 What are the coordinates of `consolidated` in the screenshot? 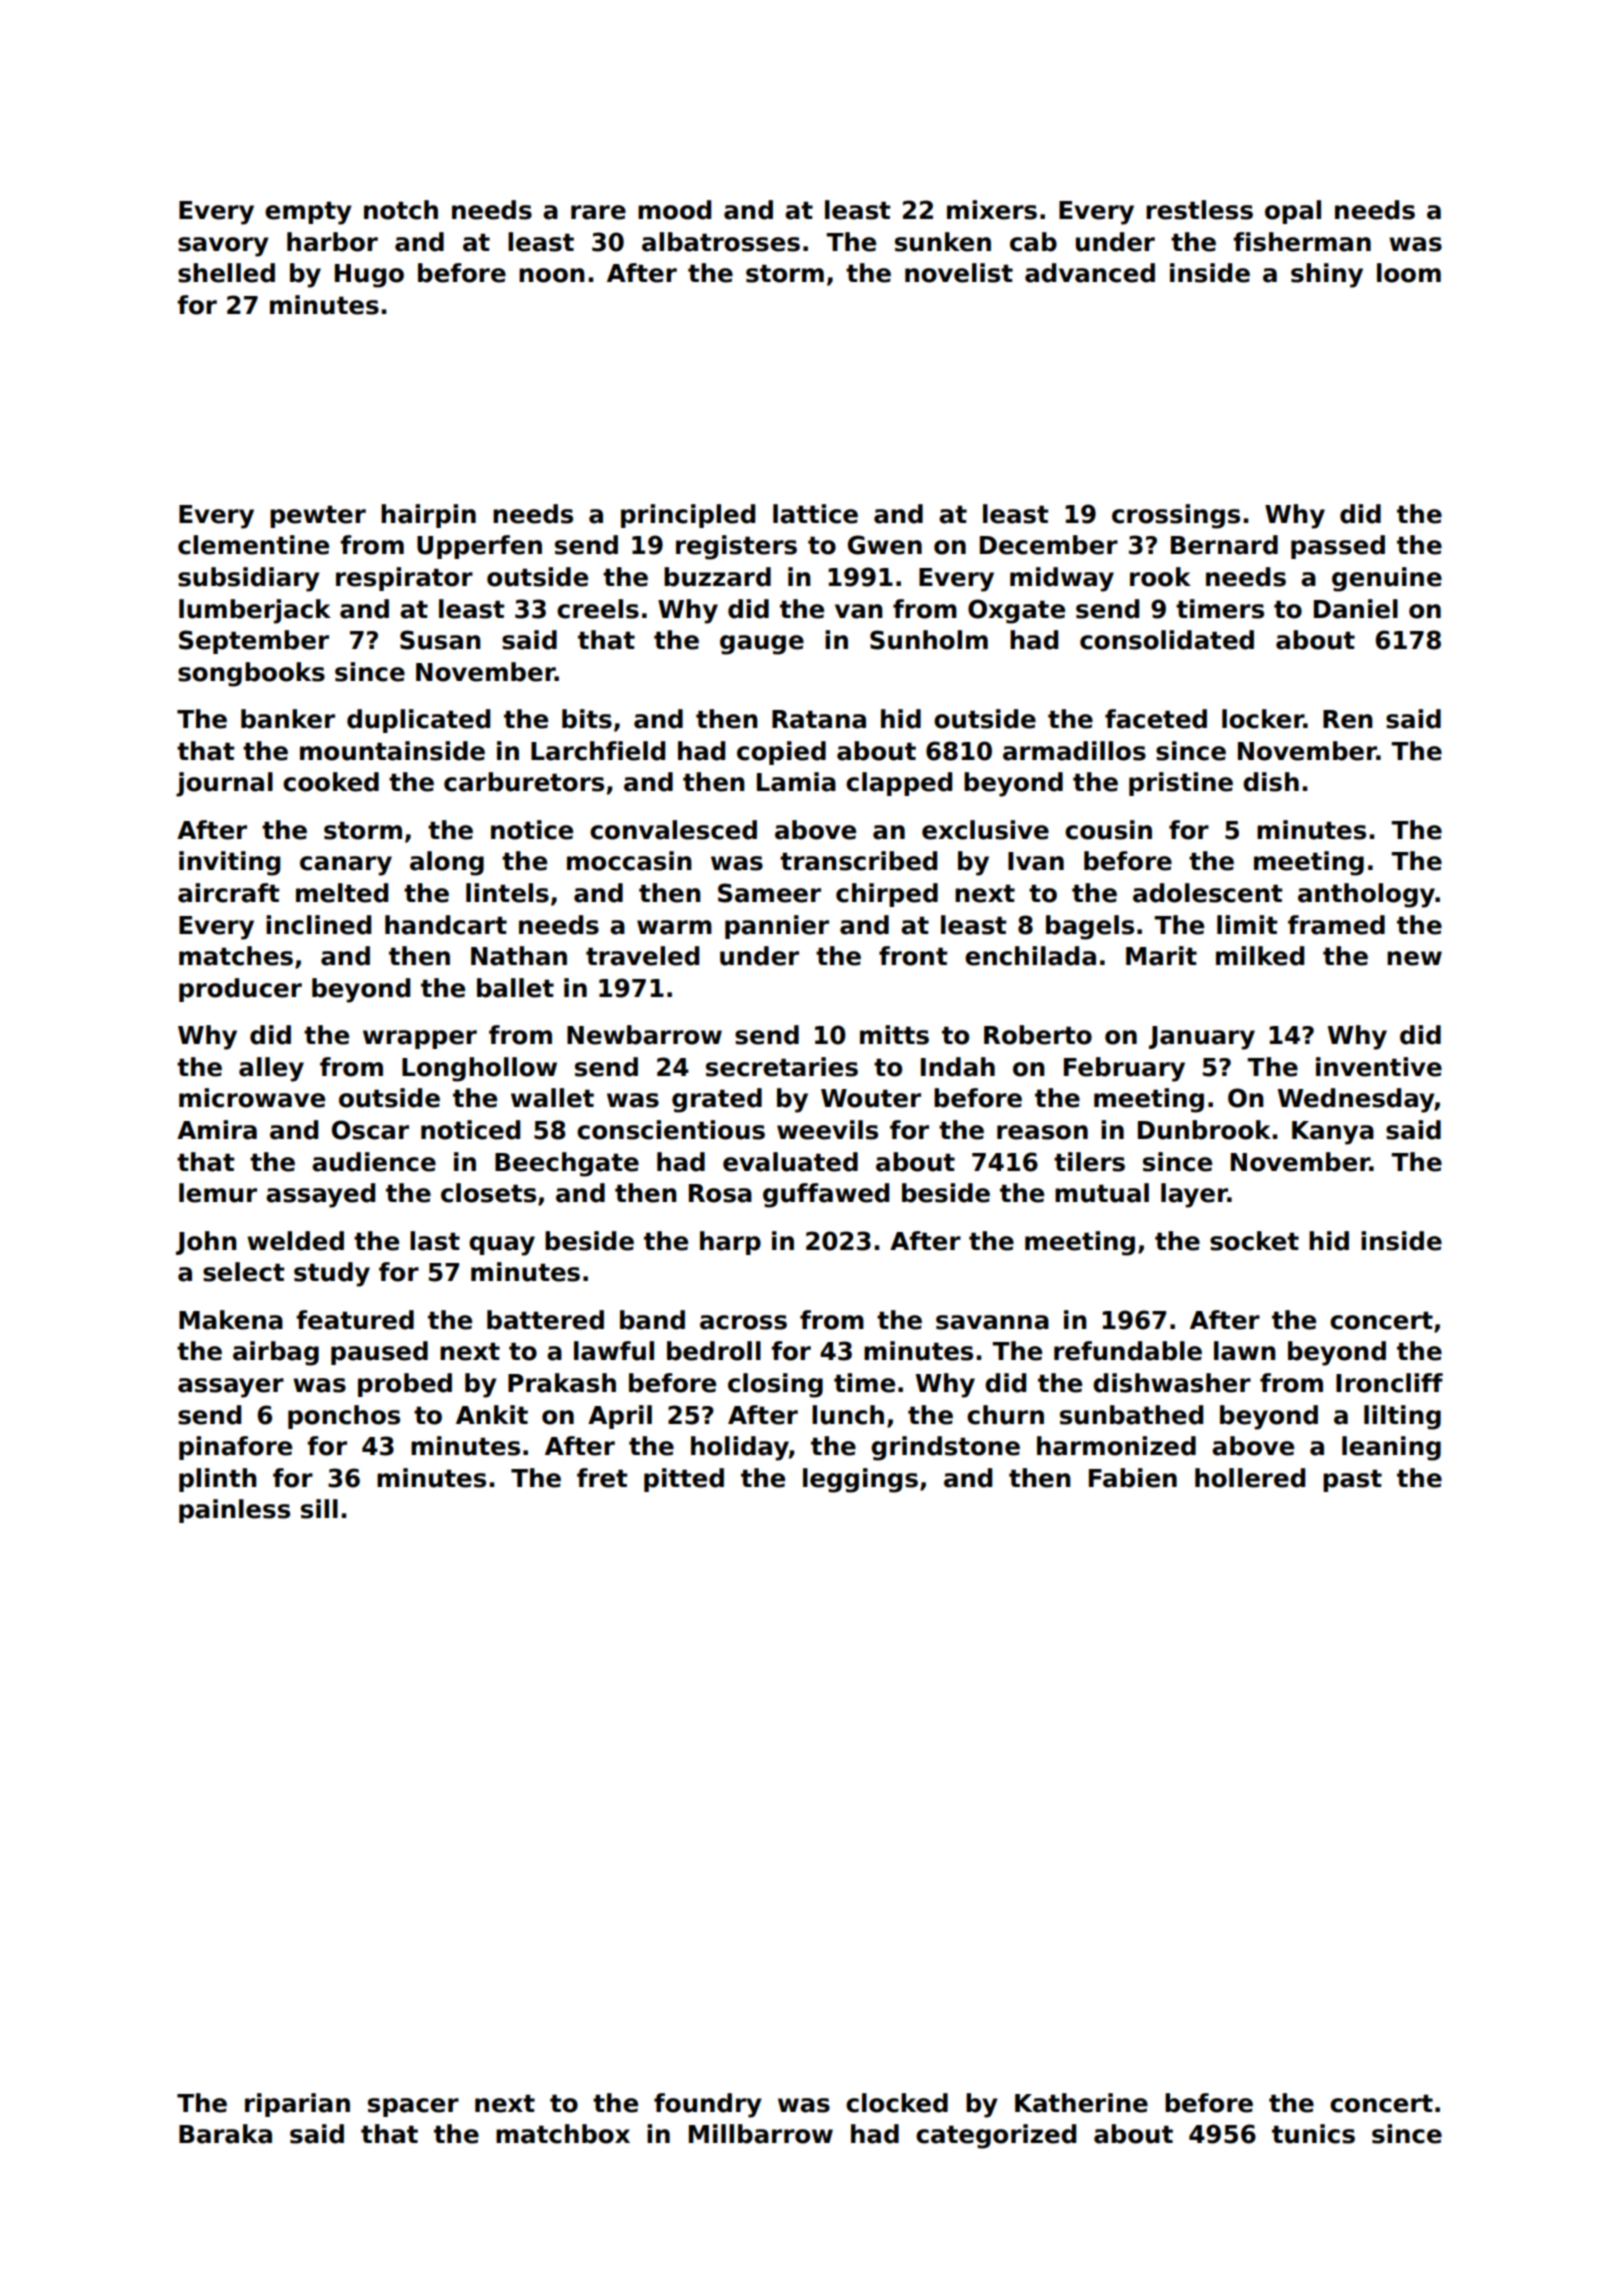 It's located at (1167, 640).
